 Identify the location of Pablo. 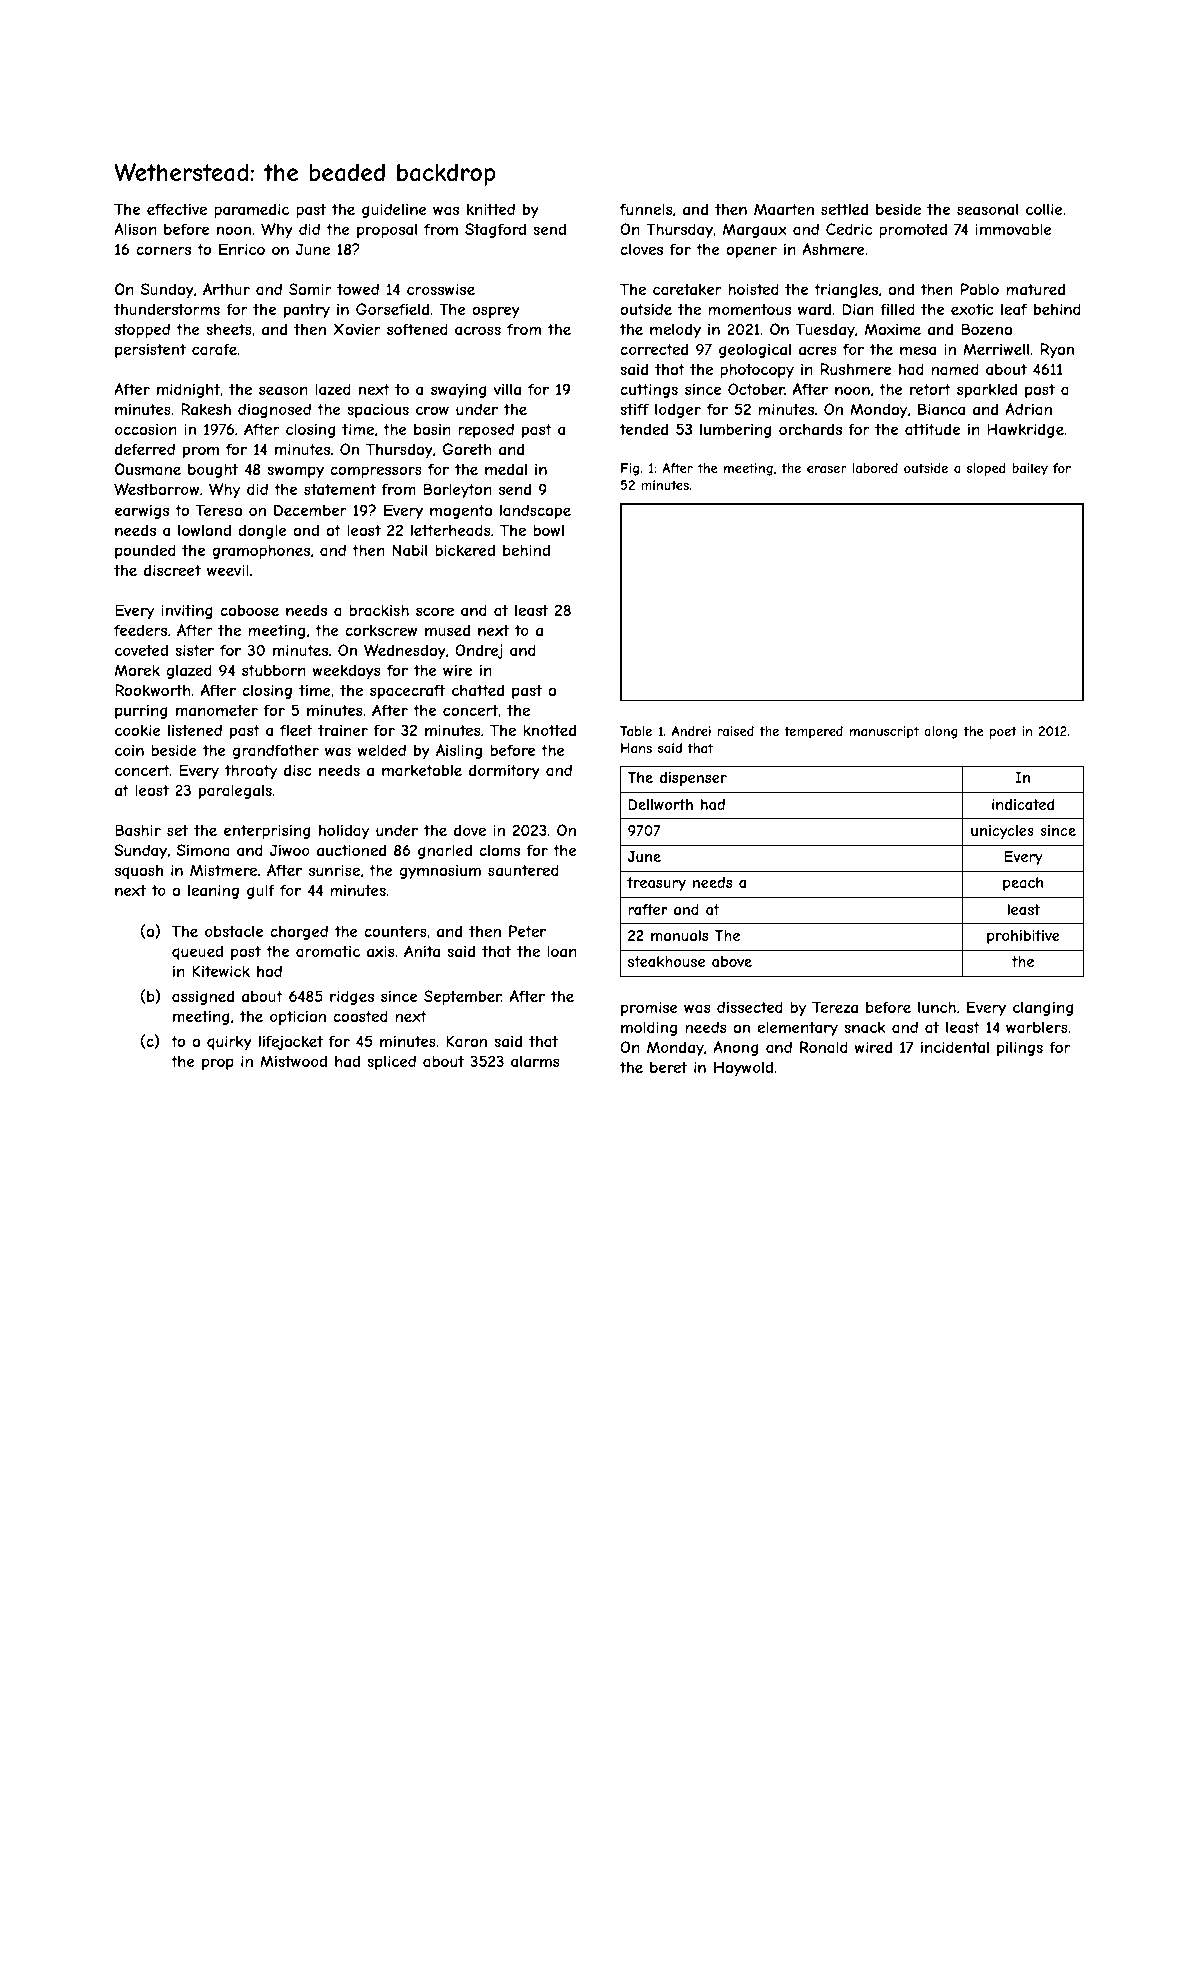
(980, 289).
